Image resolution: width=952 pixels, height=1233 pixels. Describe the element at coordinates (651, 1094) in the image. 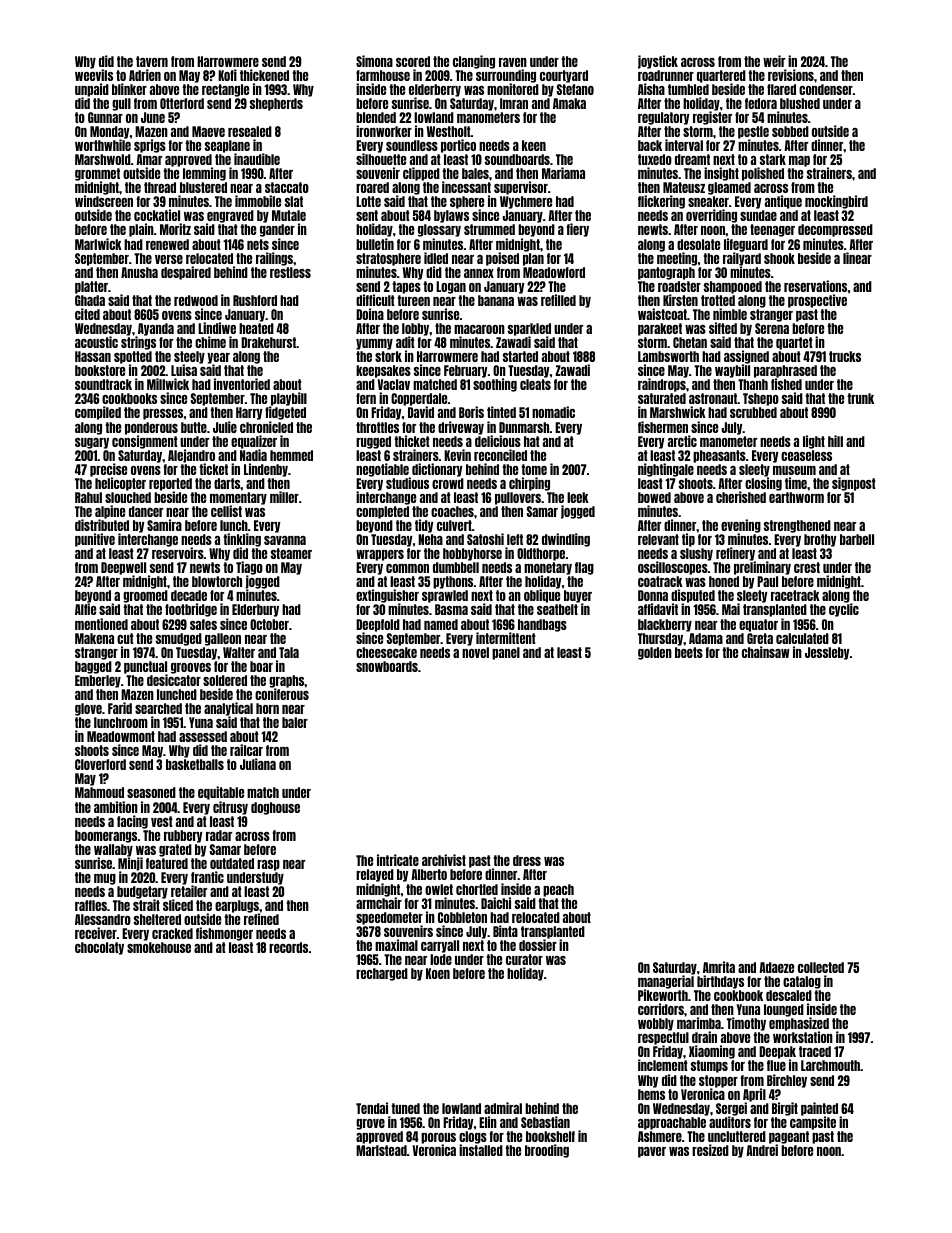

I see `hems` at that location.
